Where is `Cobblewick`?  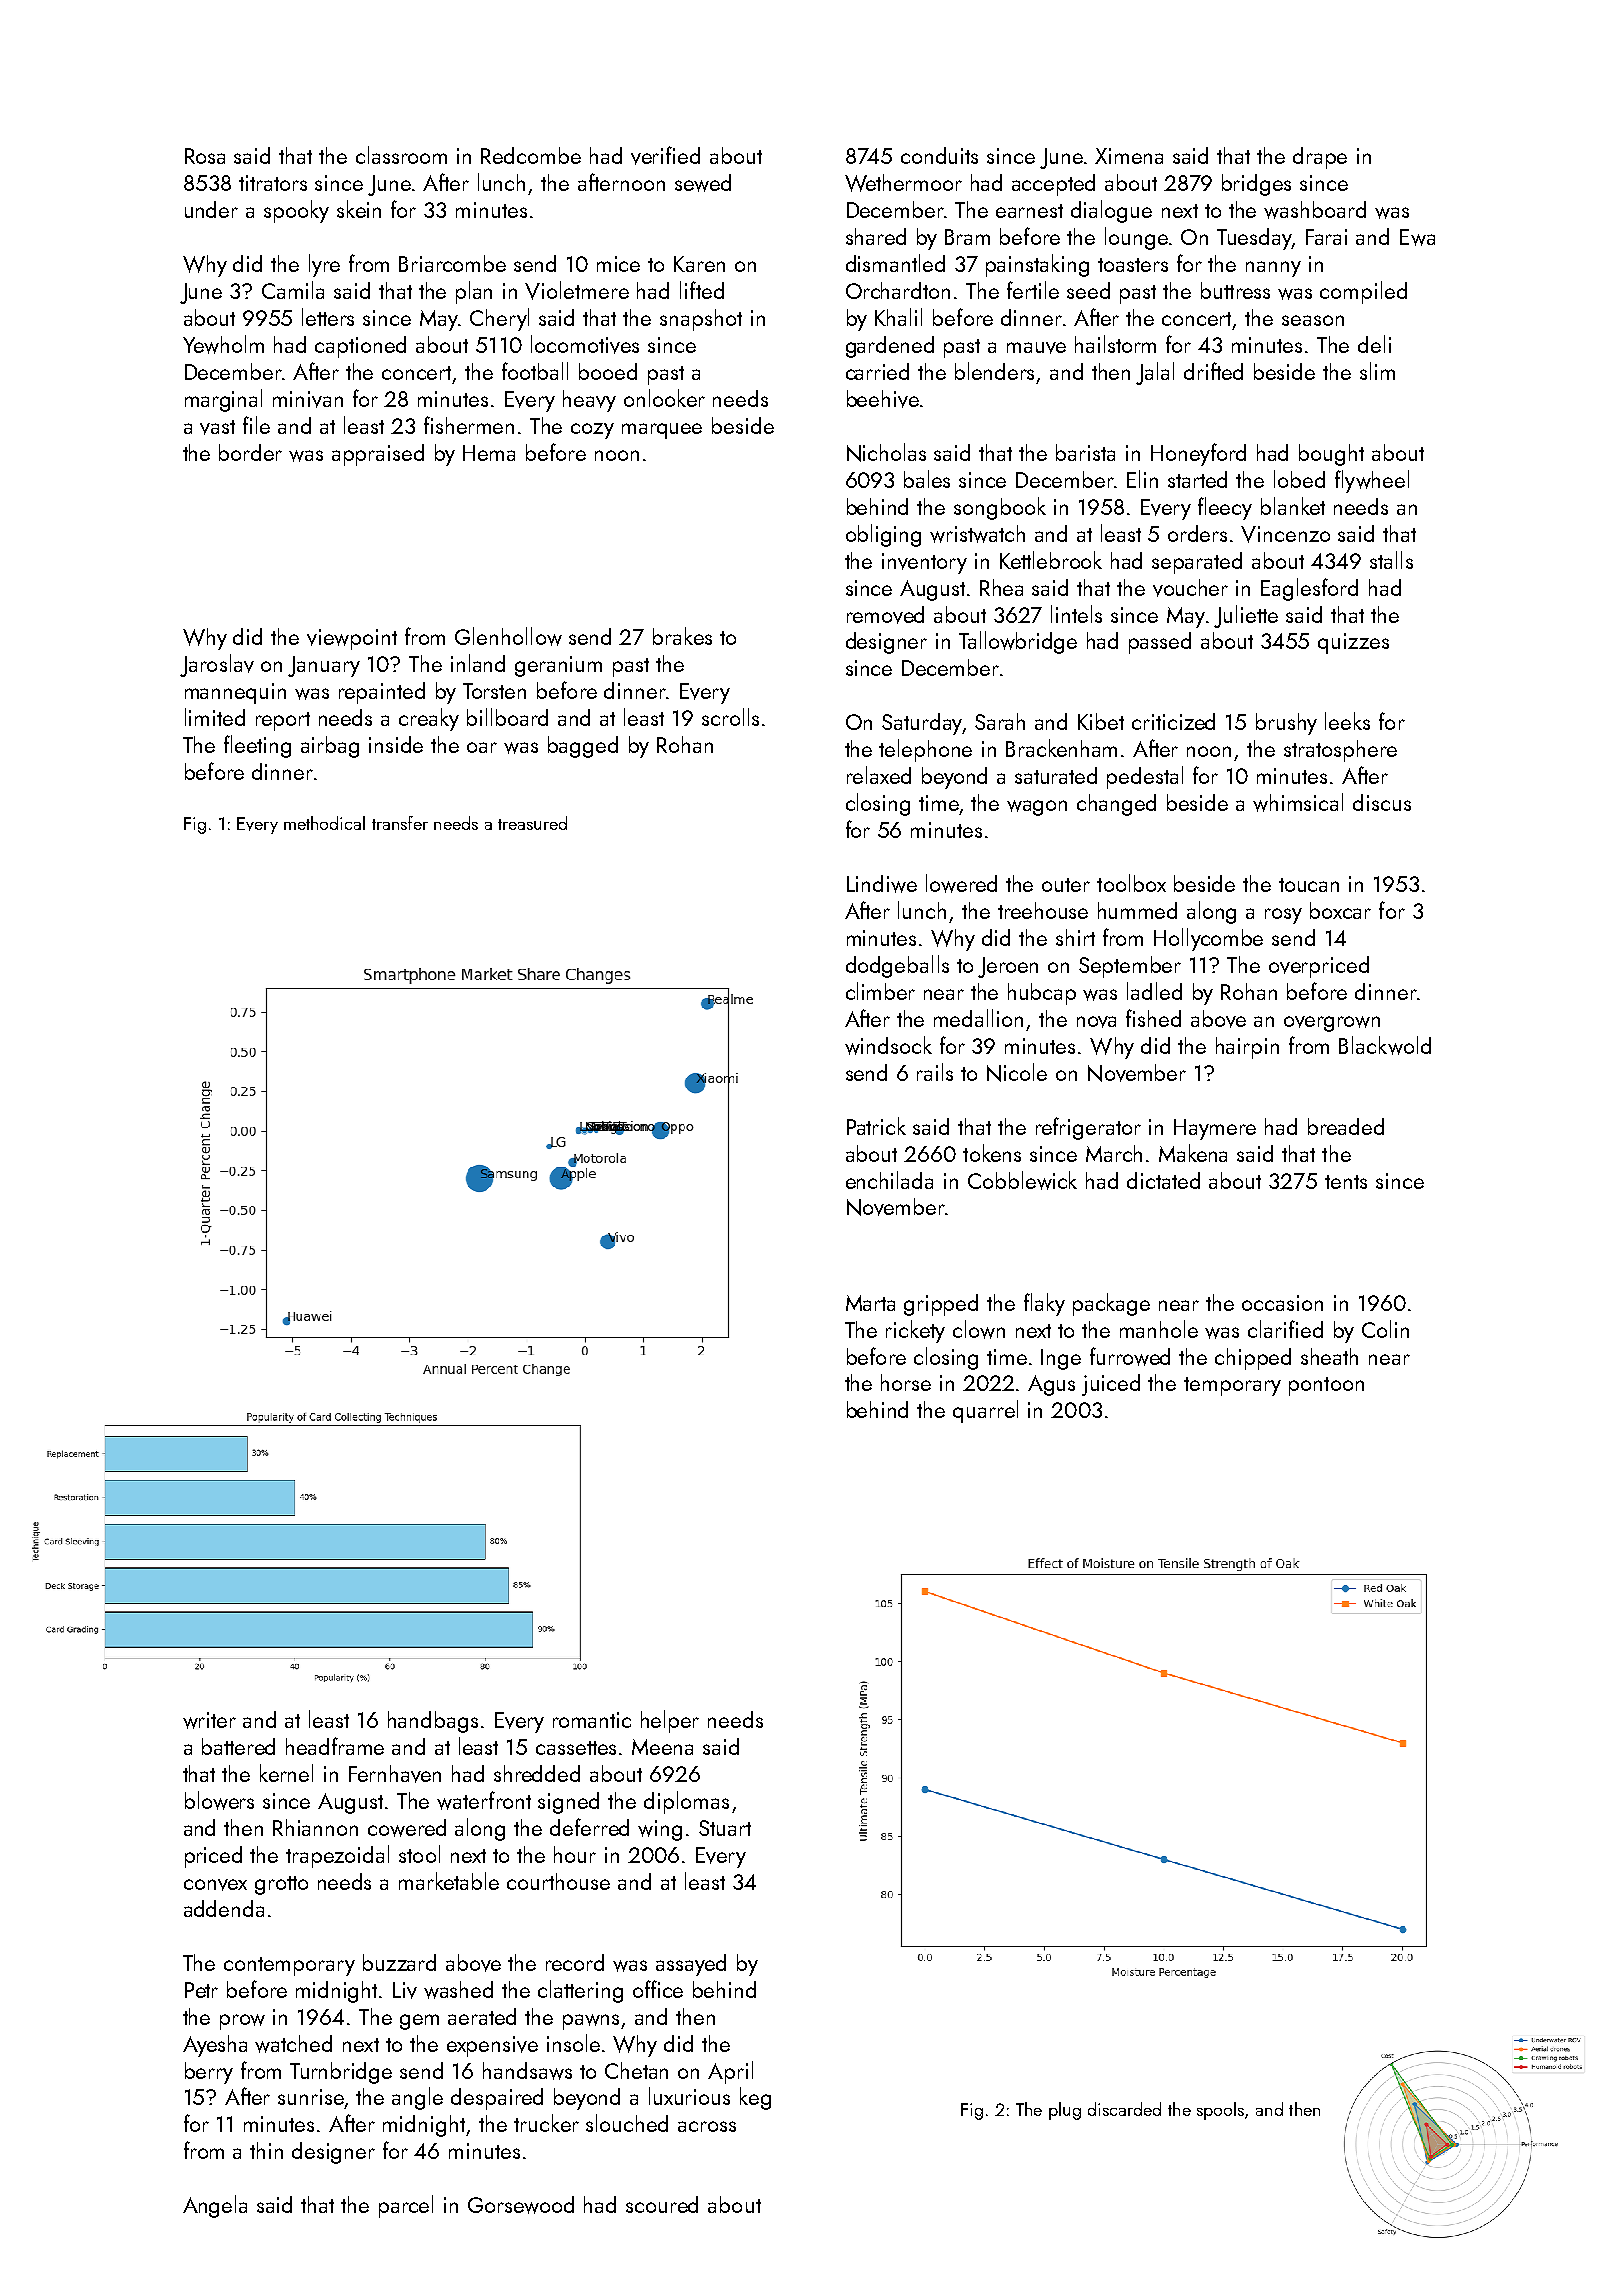 Cobblewick is located at coordinates (1022, 1180).
